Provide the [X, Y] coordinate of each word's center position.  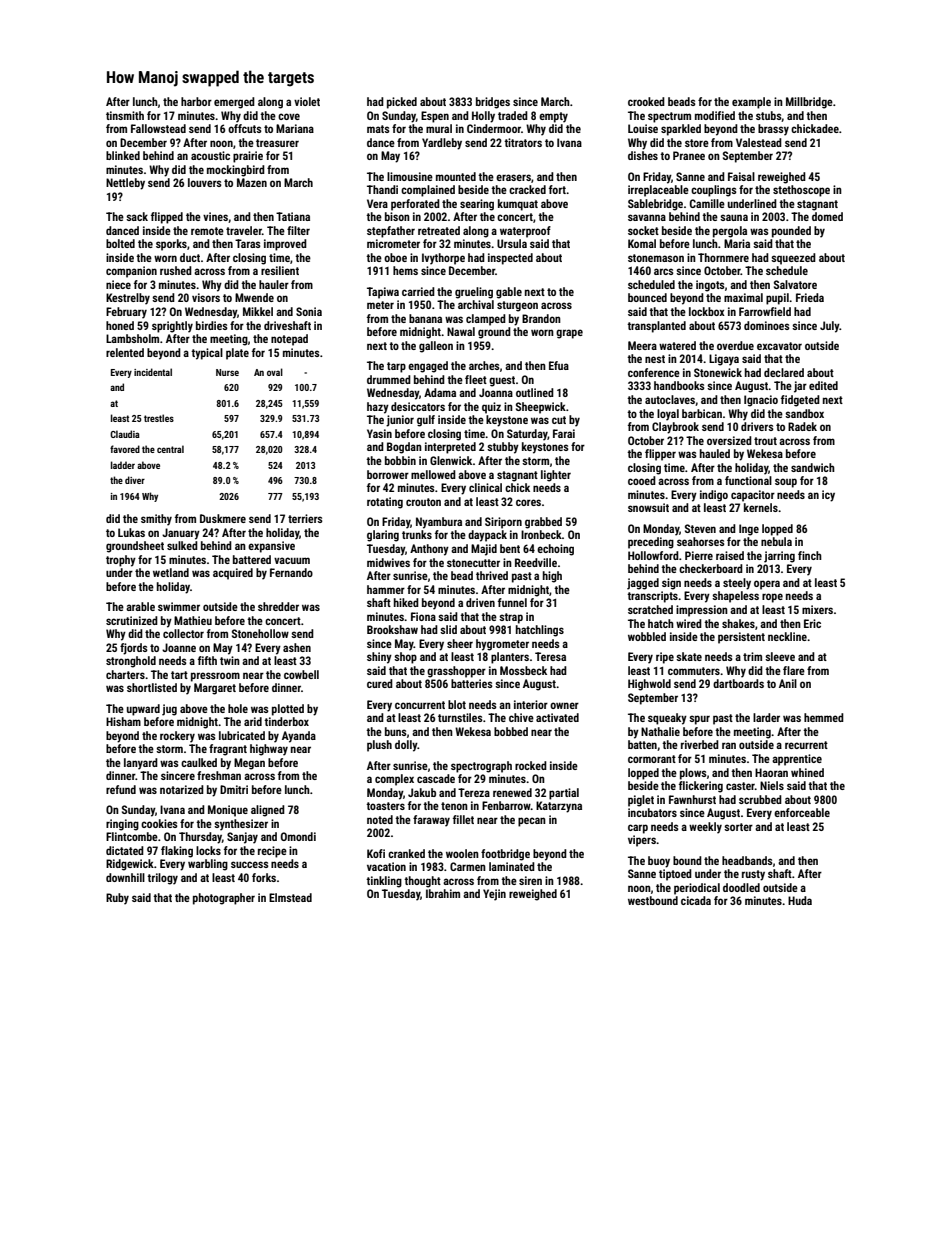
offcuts [245, 128]
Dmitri [234, 789]
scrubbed [760, 799]
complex [394, 780]
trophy [121, 561]
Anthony [429, 550]
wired [689, 623]
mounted [456, 176]
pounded [791, 232]
